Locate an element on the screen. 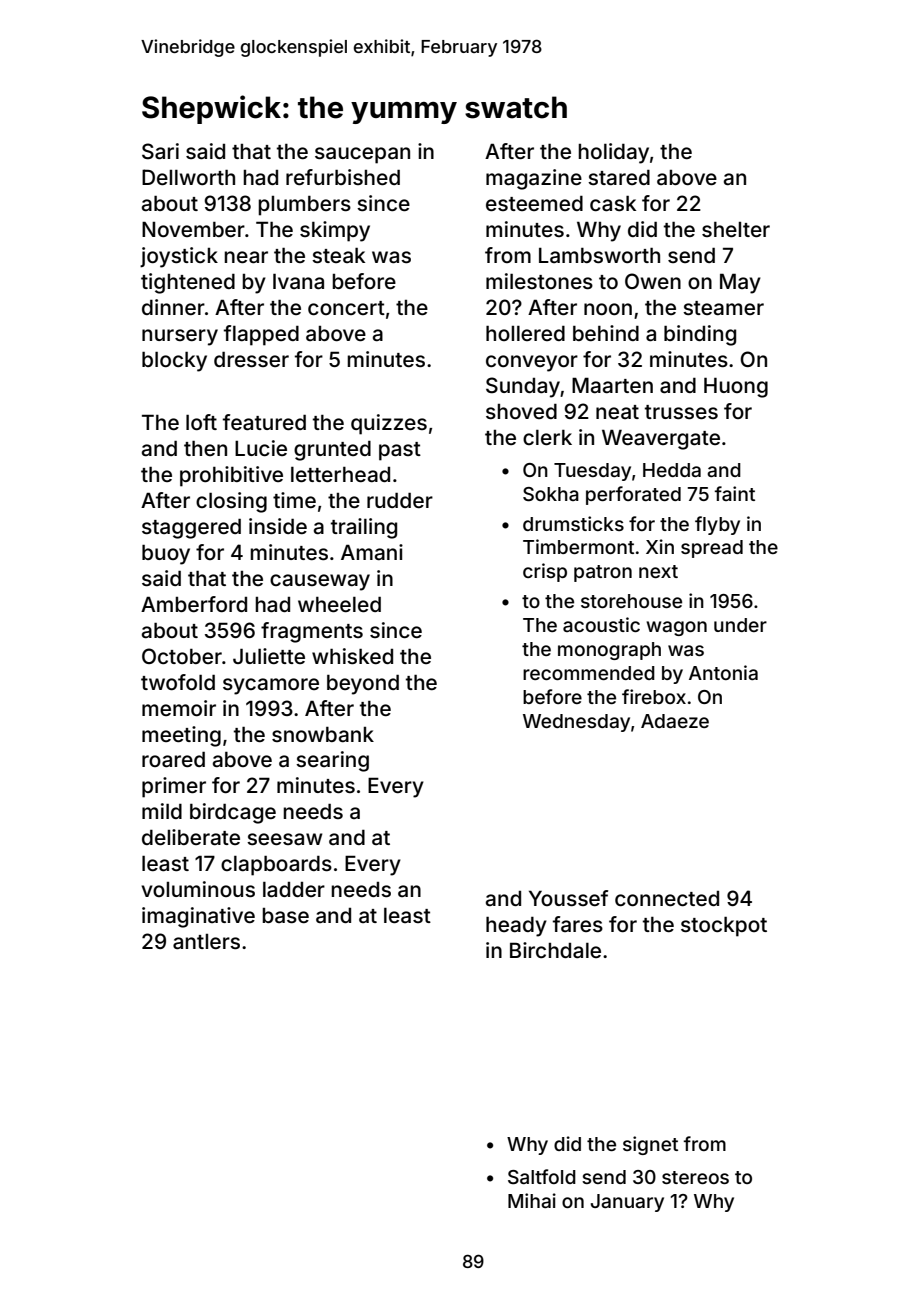 The height and width of the screenshot is (1311, 924). Amberford is located at coordinates (194, 604).
